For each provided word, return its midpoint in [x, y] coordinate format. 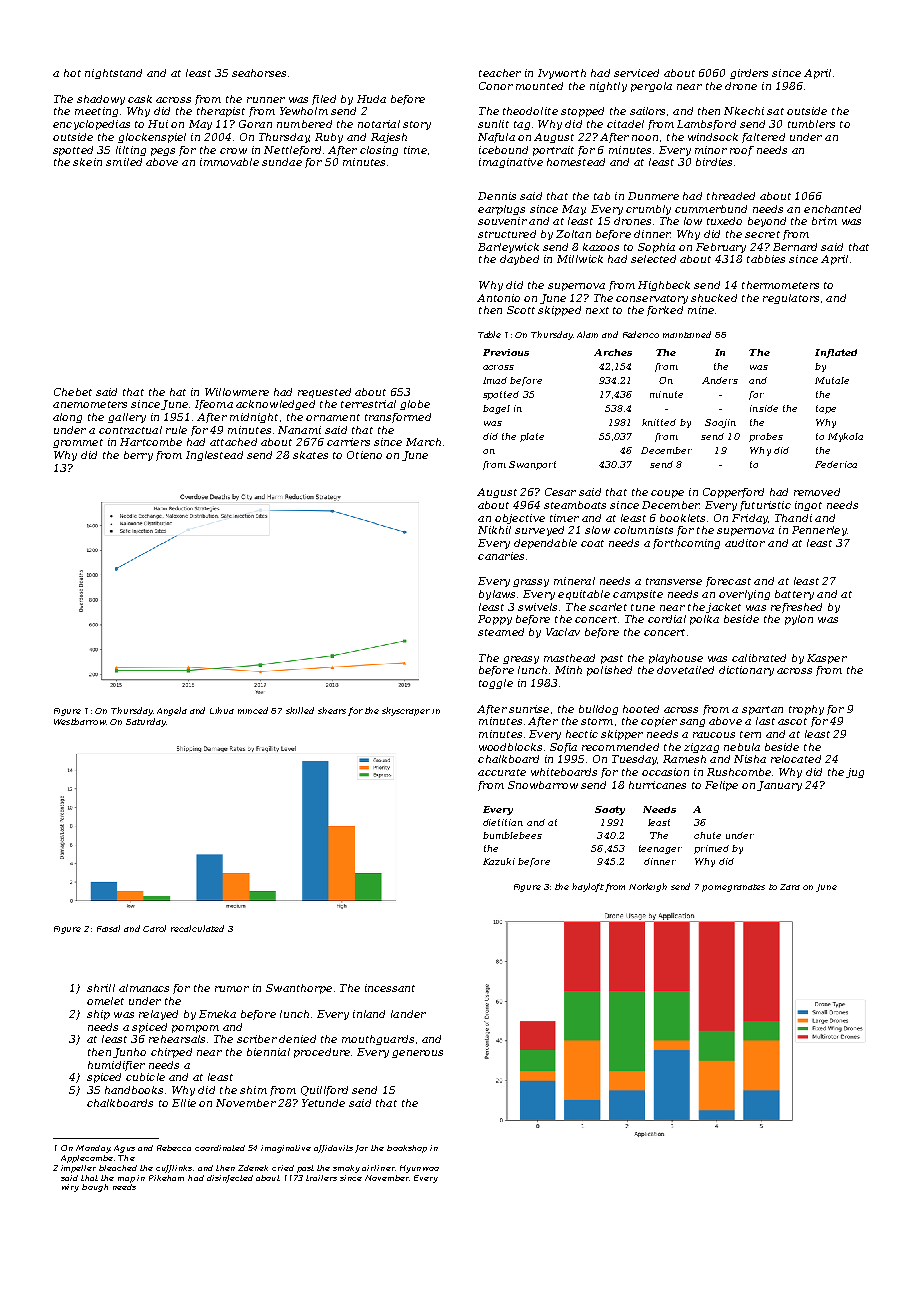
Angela [172, 711]
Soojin [720, 423]
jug [855, 773]
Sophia [656, 248]
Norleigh [648, 887]
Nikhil [494, 530]
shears [332, 710]
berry [138, 456]
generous [417, 1054]
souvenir [502, 221]
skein [87, 162]
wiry [70, 1188]
